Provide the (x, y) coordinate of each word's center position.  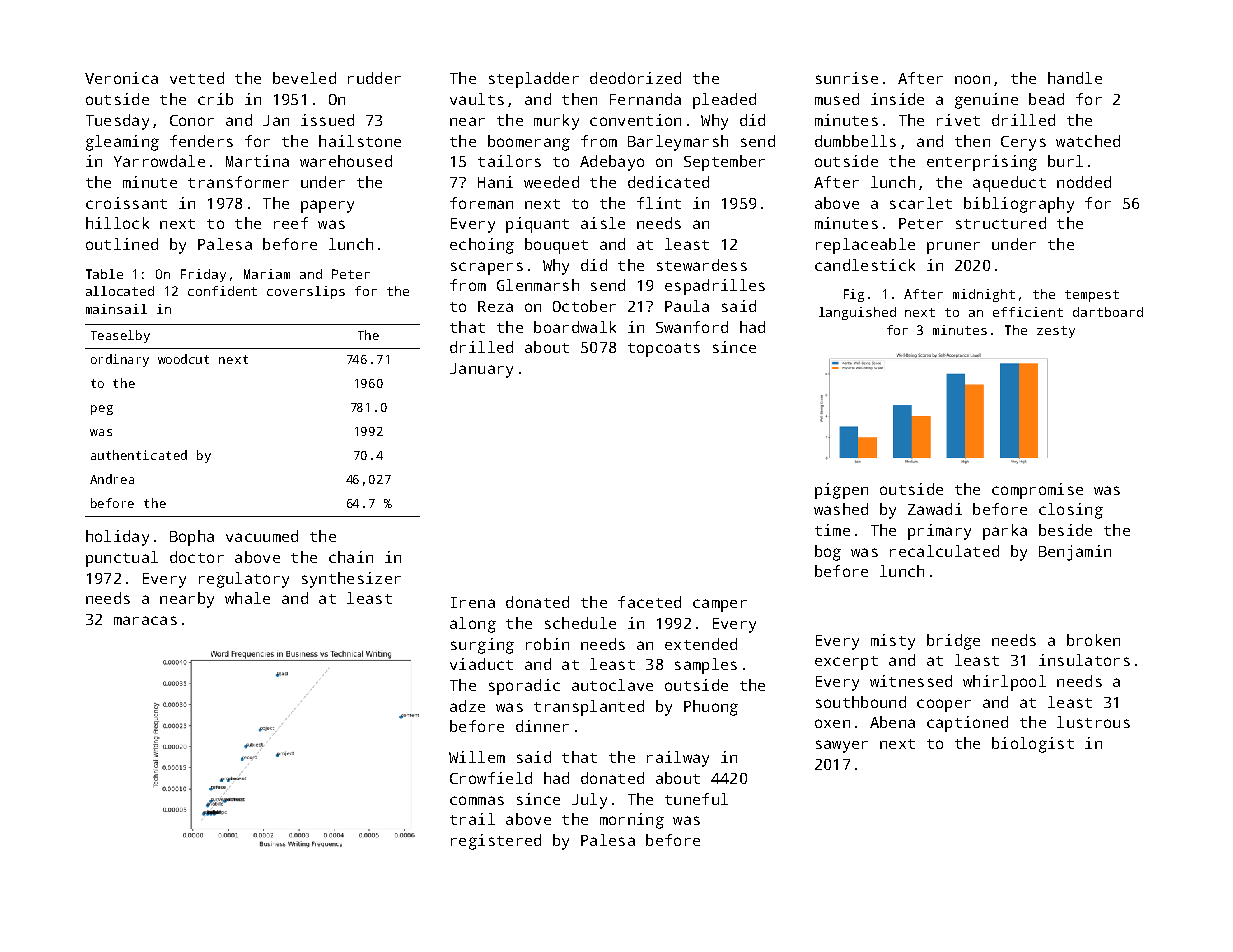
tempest (1092, 296)
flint (659, 203)
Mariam (267, 274)
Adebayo (612, 163)
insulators (1084, 660)
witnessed (911, 681)
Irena (473, 602)
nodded (1084, 182)
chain (351, 557)
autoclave (612, 685)
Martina (257, 161)
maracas (145, 620)
